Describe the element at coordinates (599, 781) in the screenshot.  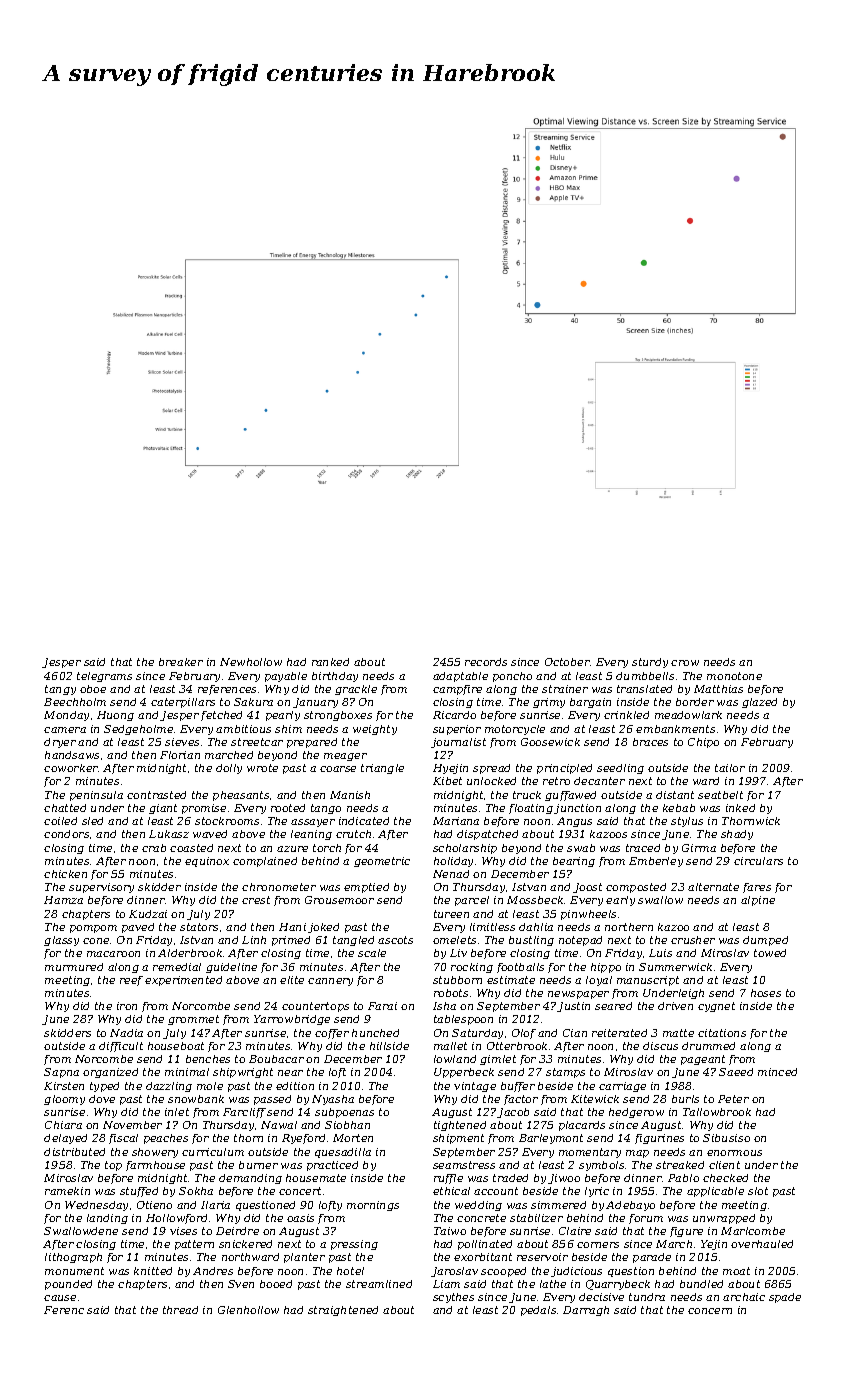
I see `decanter` at that location.
